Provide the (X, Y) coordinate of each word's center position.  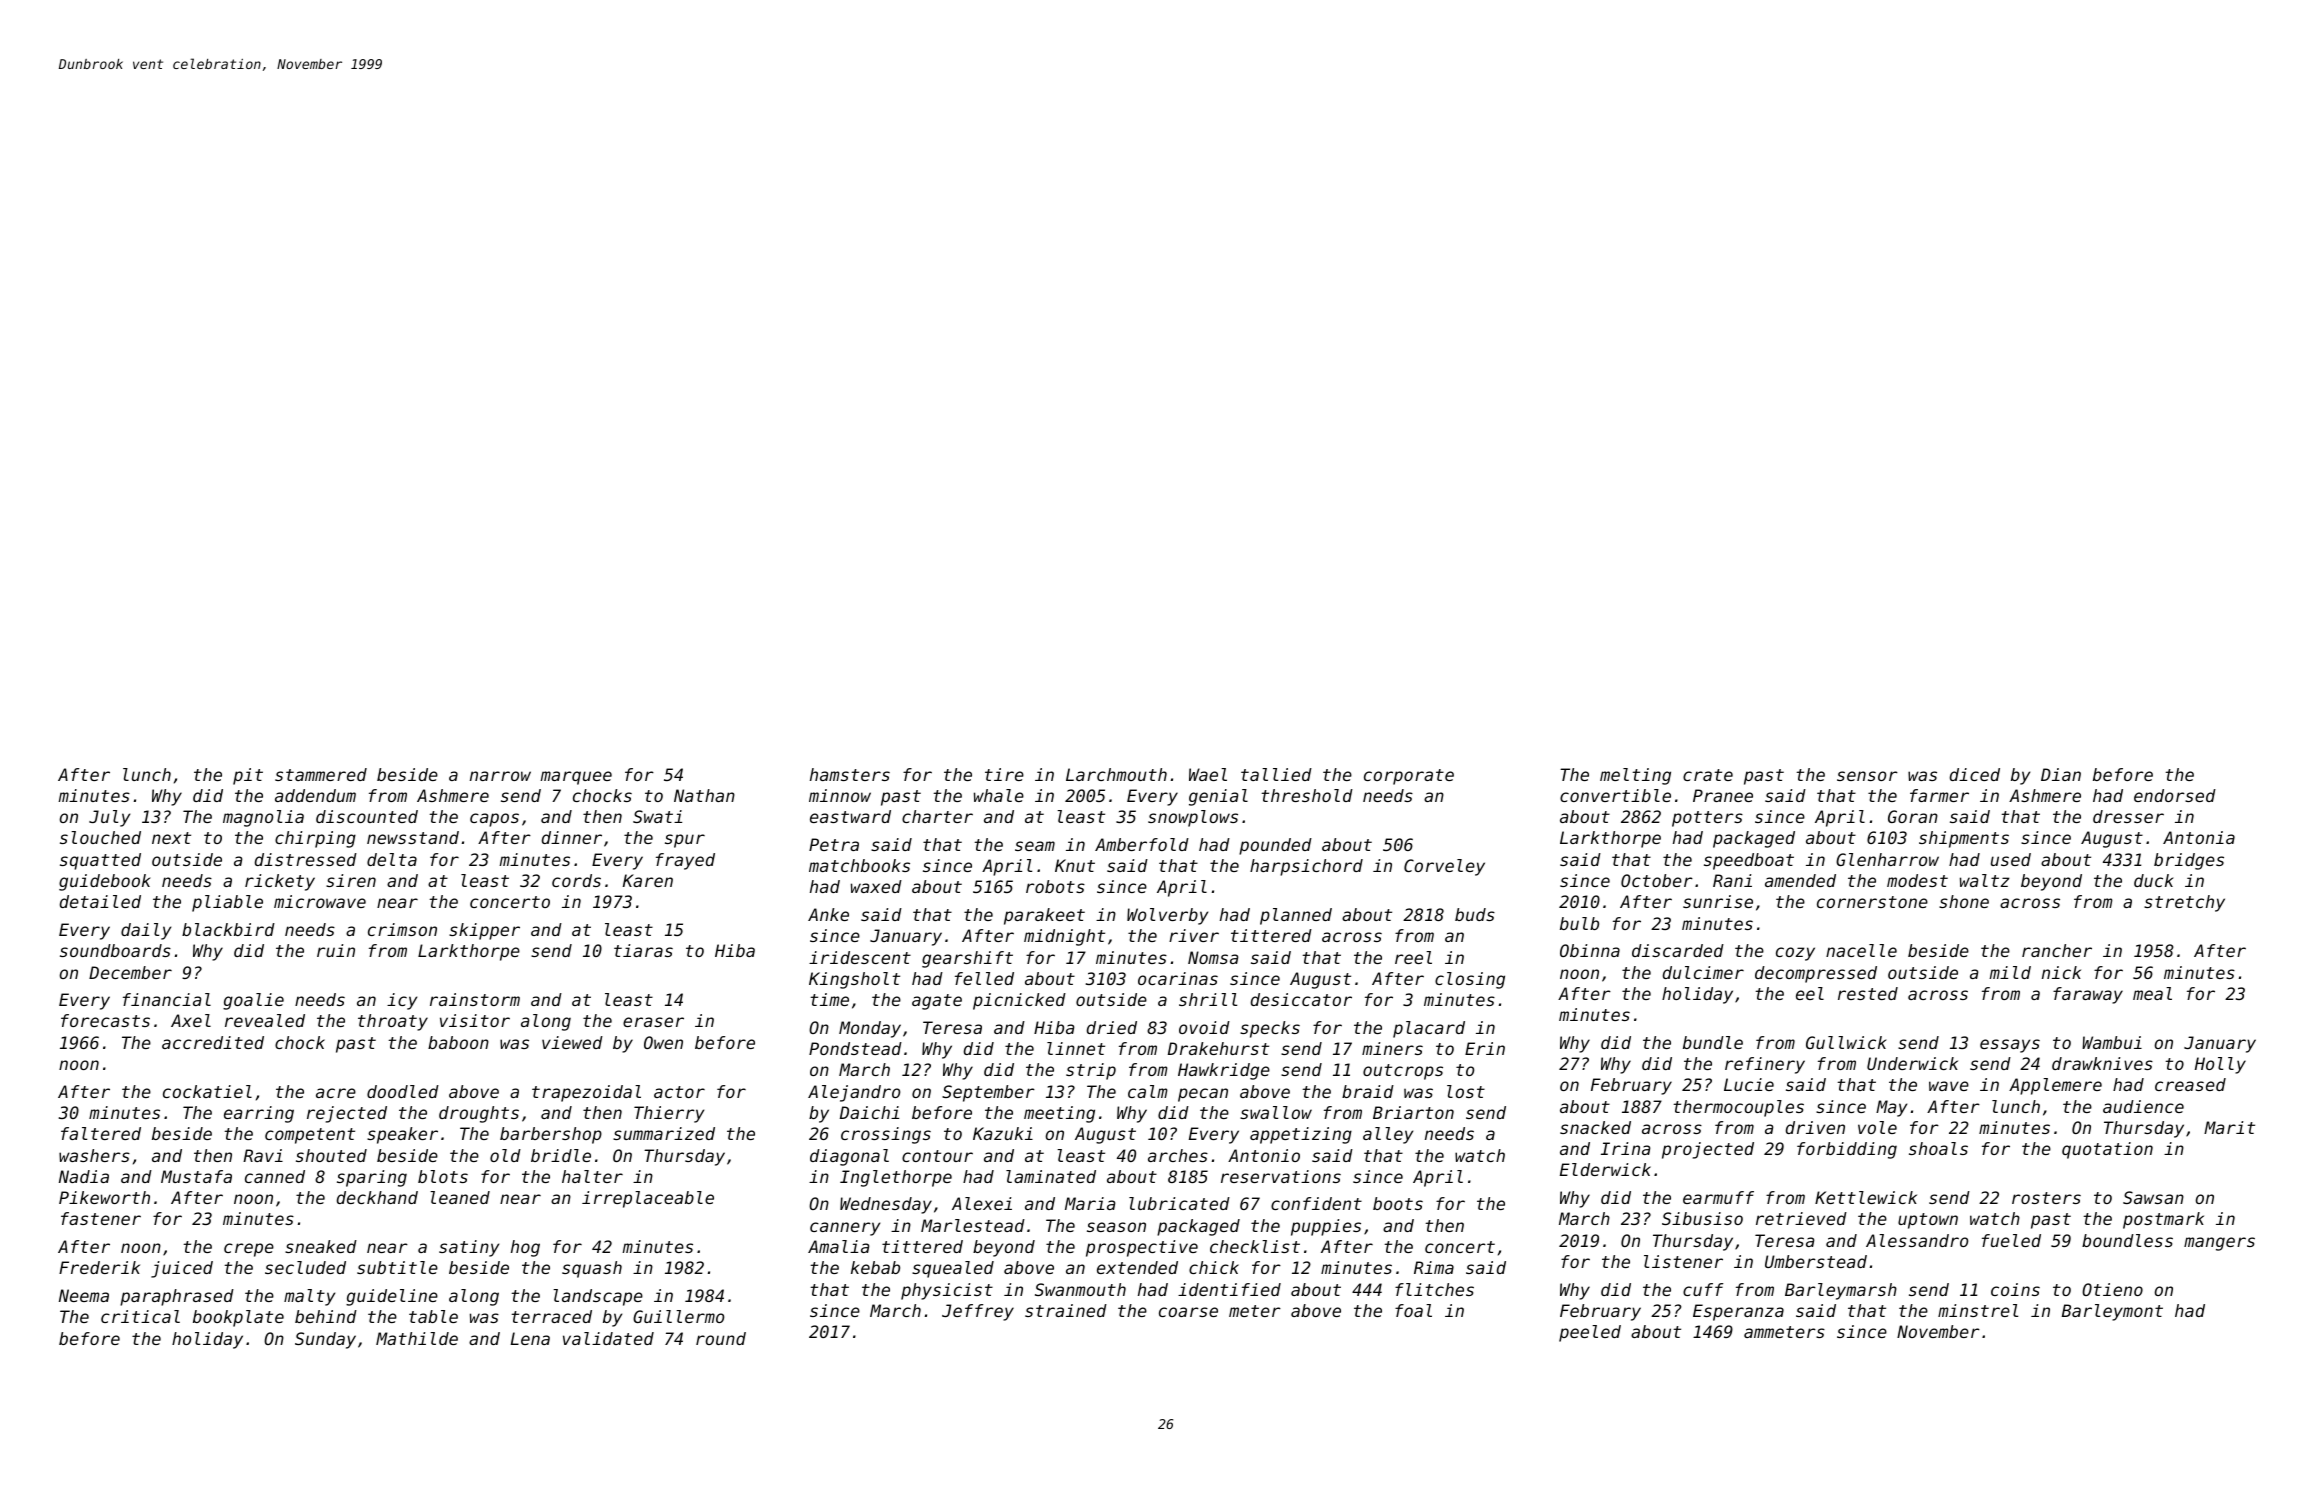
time (829, 999)
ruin (336, 950)
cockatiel (207, 1091)
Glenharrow (1887, 859)
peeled (1590, 1333)
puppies (1326, 1227)
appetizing (1301, 1135)
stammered (321, 774)
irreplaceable (648, 1199)
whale (999, 795)
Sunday (325, 1340)
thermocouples (1738, 1108)
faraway (2088, 995)
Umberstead (1816, 1261)
